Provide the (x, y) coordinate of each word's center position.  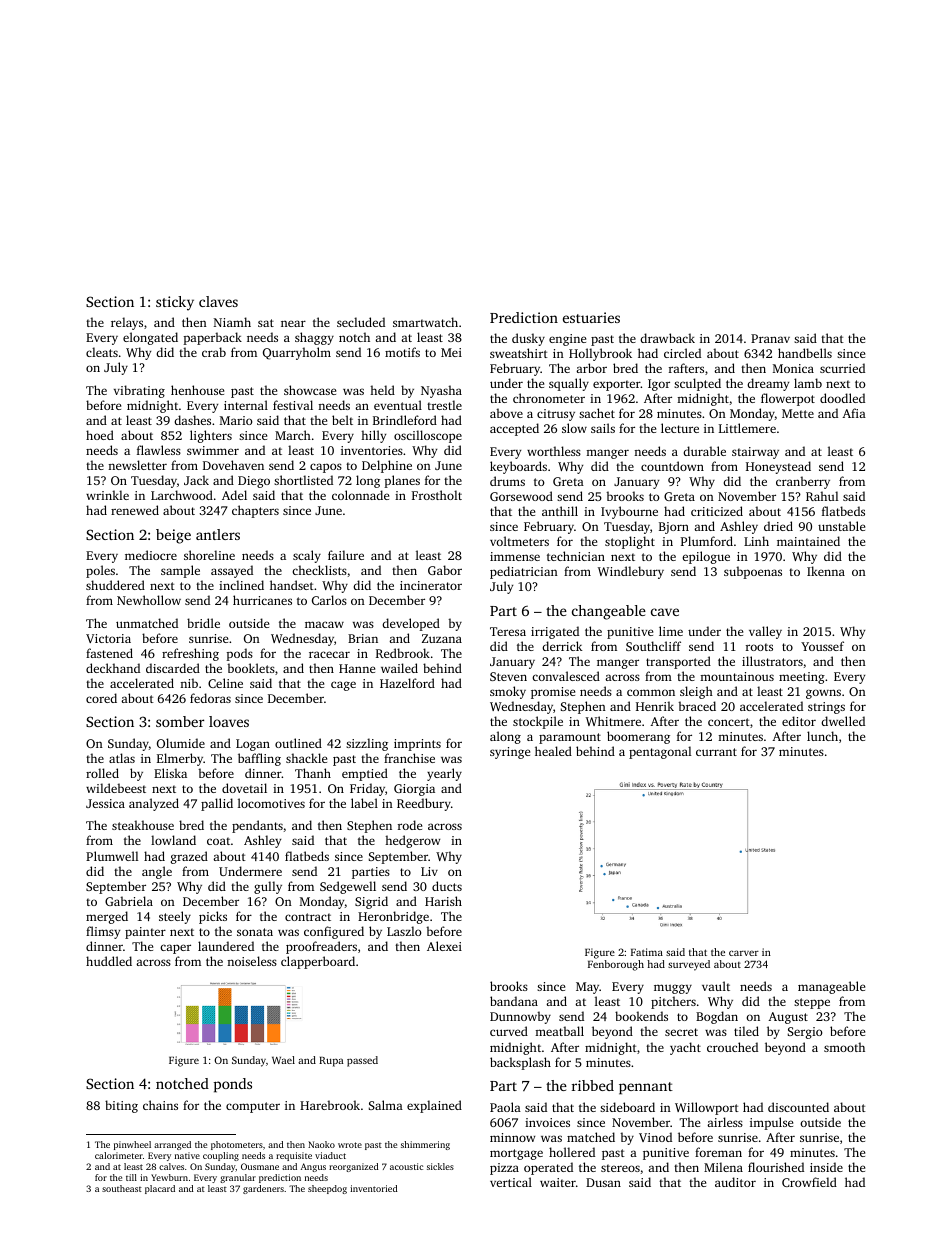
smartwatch (425, 322)
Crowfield (809, 1182)
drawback (667, 338)
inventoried (374, 1188)
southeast (122, 1188)
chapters (255, 511)
